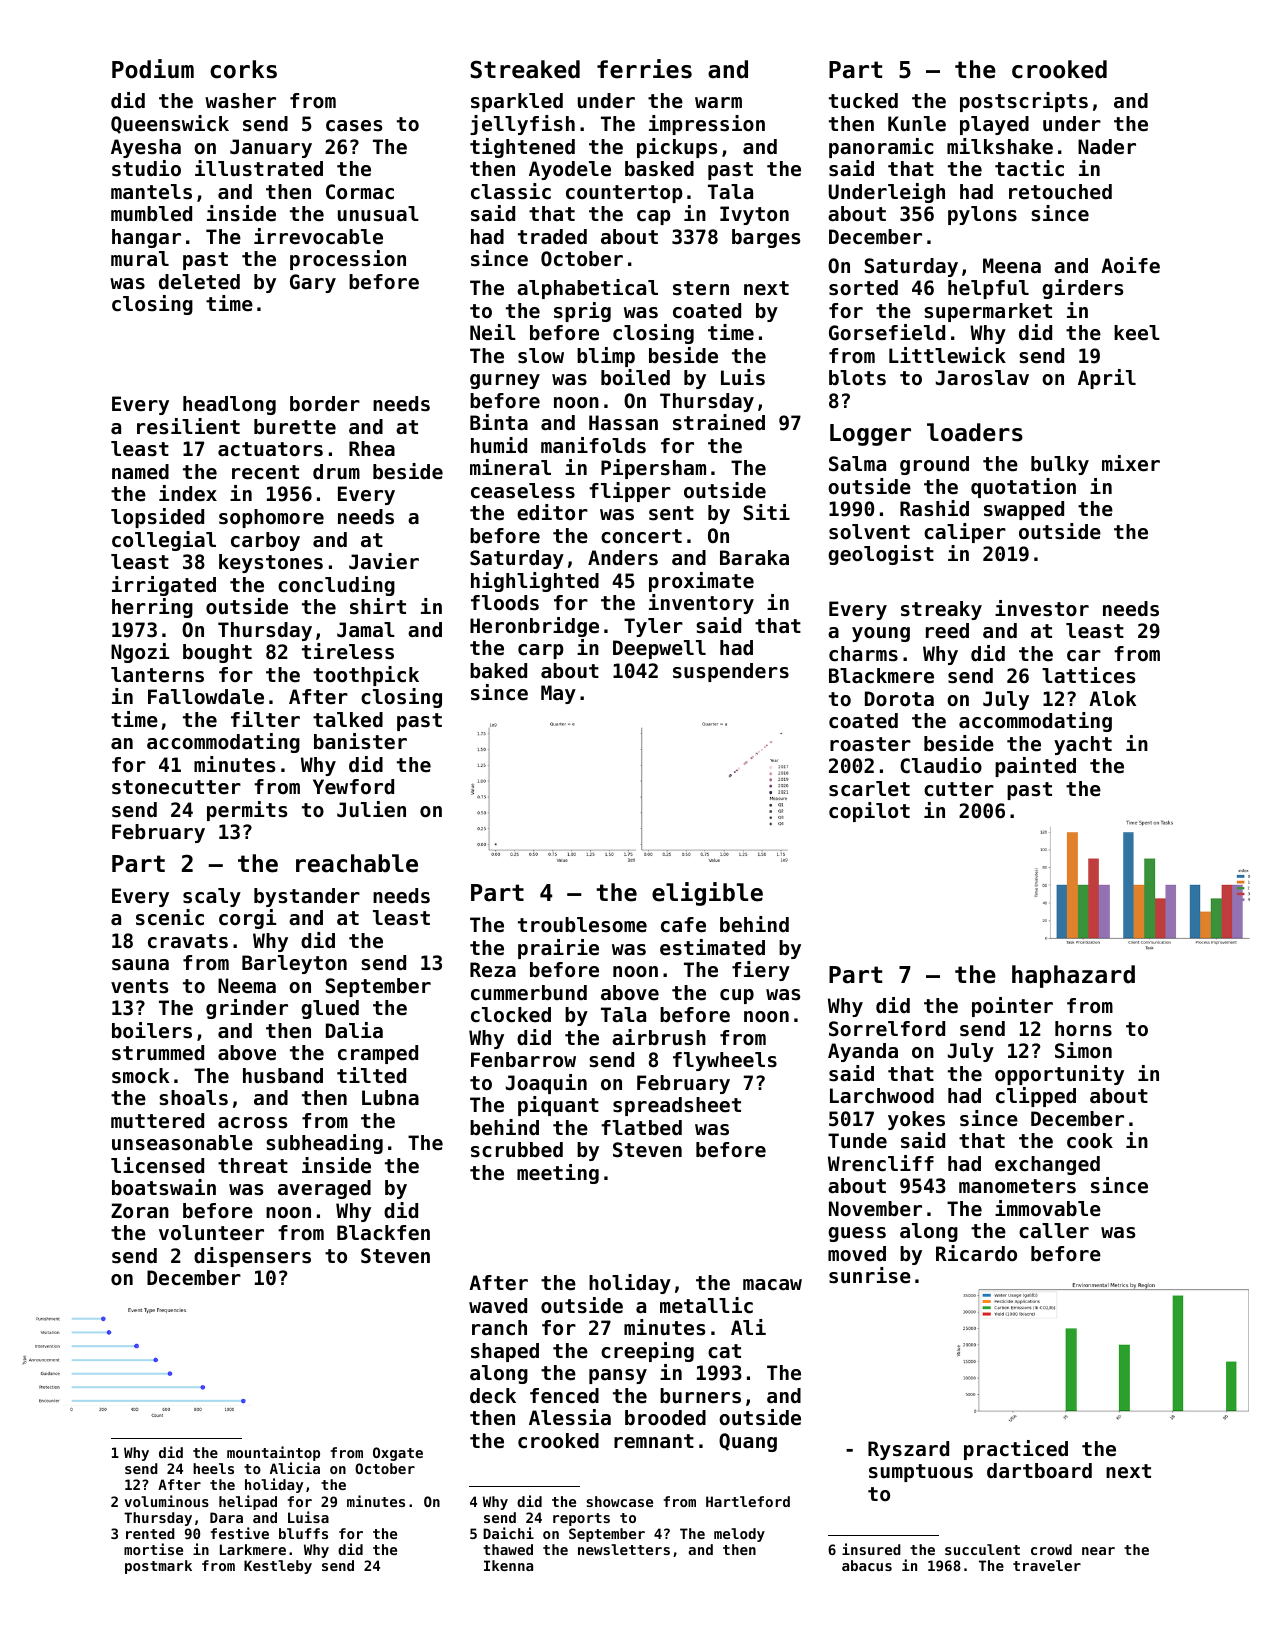 The height and width of the image is (1646, 1272). Describe the element at coordinates (1054, 1230) in the image. I see `caller` at that location.
